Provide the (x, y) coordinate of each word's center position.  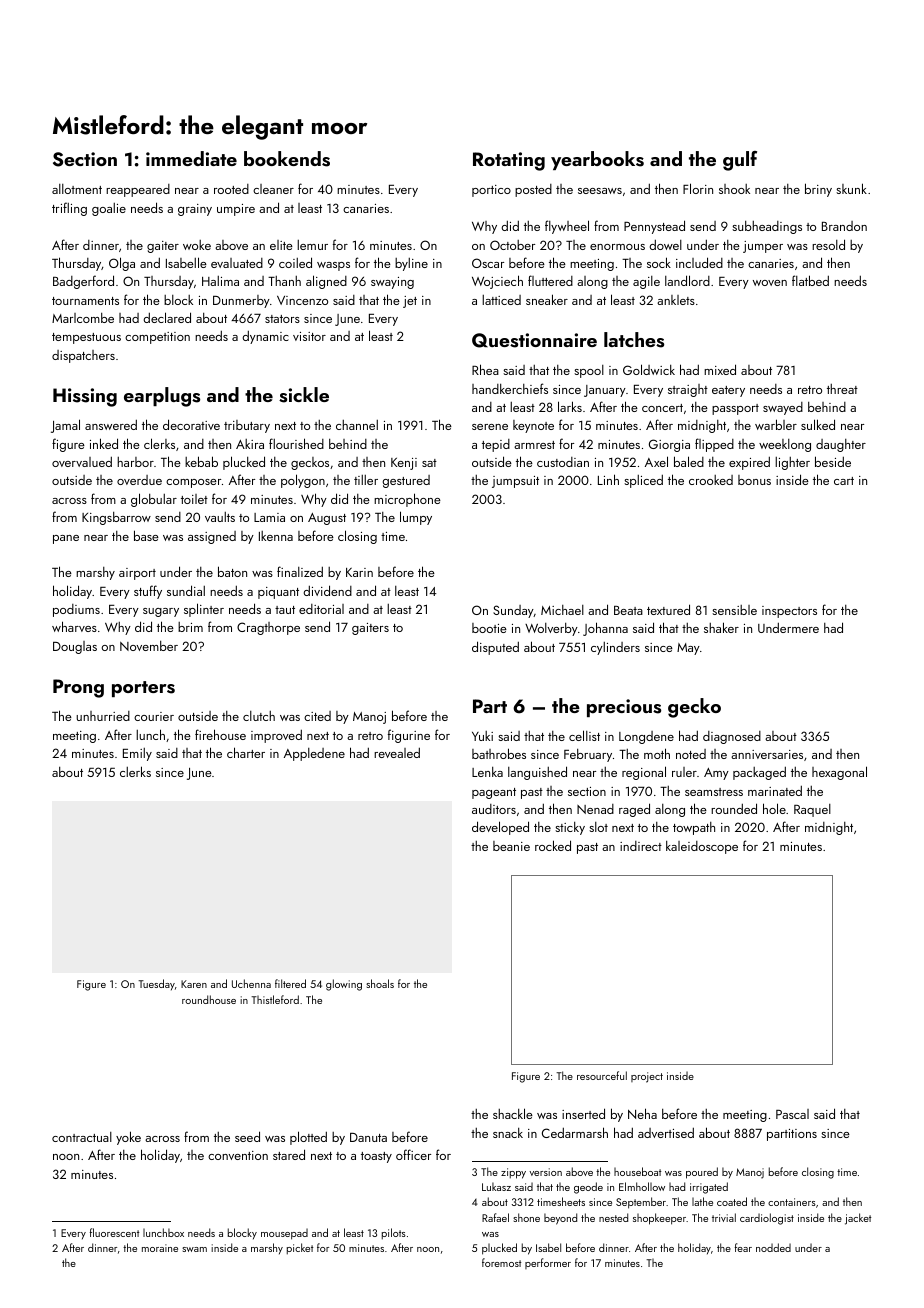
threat (842, 389)
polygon (303, 481)
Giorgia (669, 445)
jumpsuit (515, 482)
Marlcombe (83, 318)
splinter (204, 610)
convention (238, 1155)
